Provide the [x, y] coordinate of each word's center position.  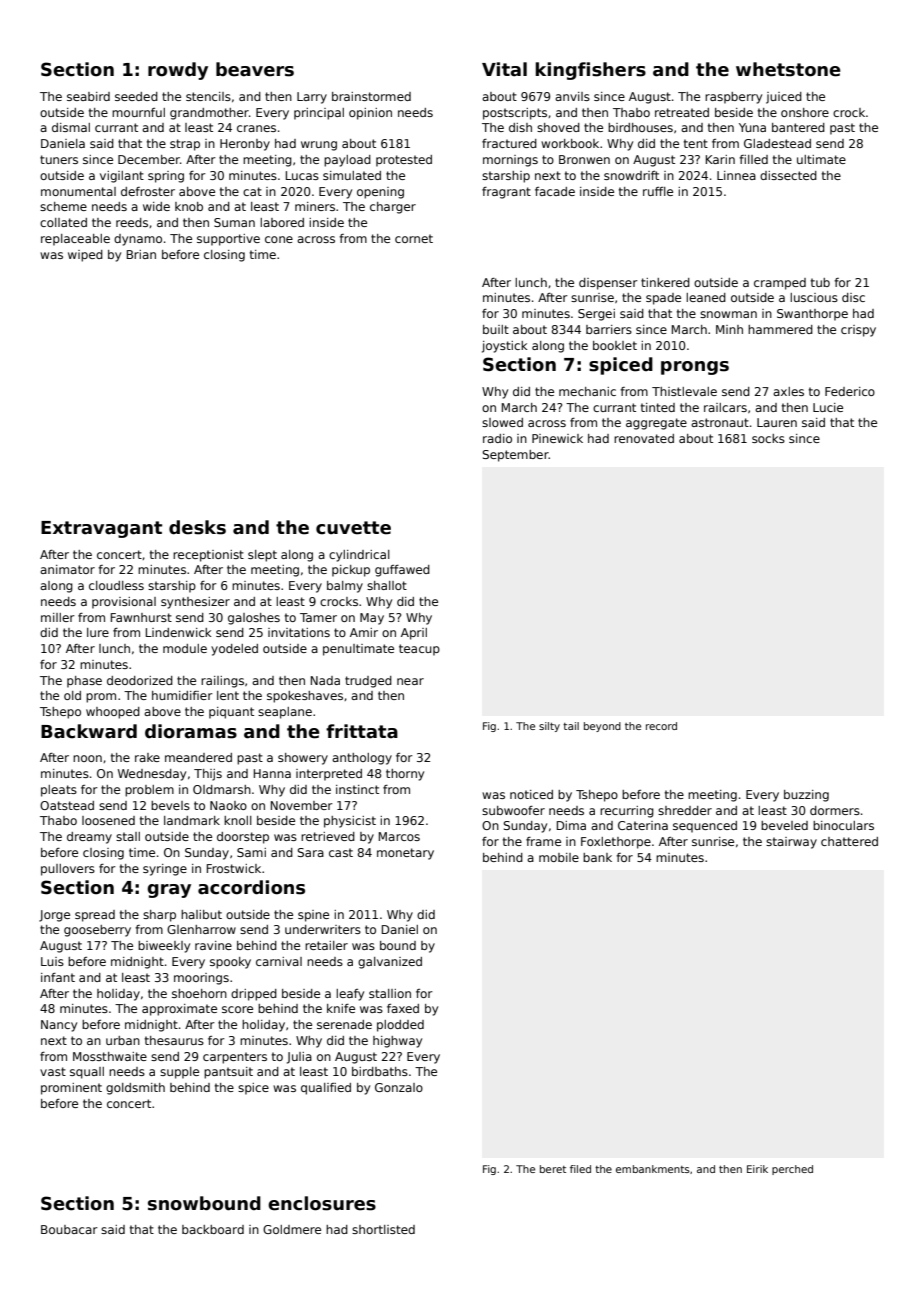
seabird [88, 96]
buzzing [806, 796]
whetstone [788, 69]
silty [549, 727]
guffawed [402, 571]
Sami [251, 852]
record [661, 726]
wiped [85, 256]
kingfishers [590, 71]
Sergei [596, 315]
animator [67, 569]
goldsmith [135, 1089]
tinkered [665, 282]
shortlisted [383, 1229]
